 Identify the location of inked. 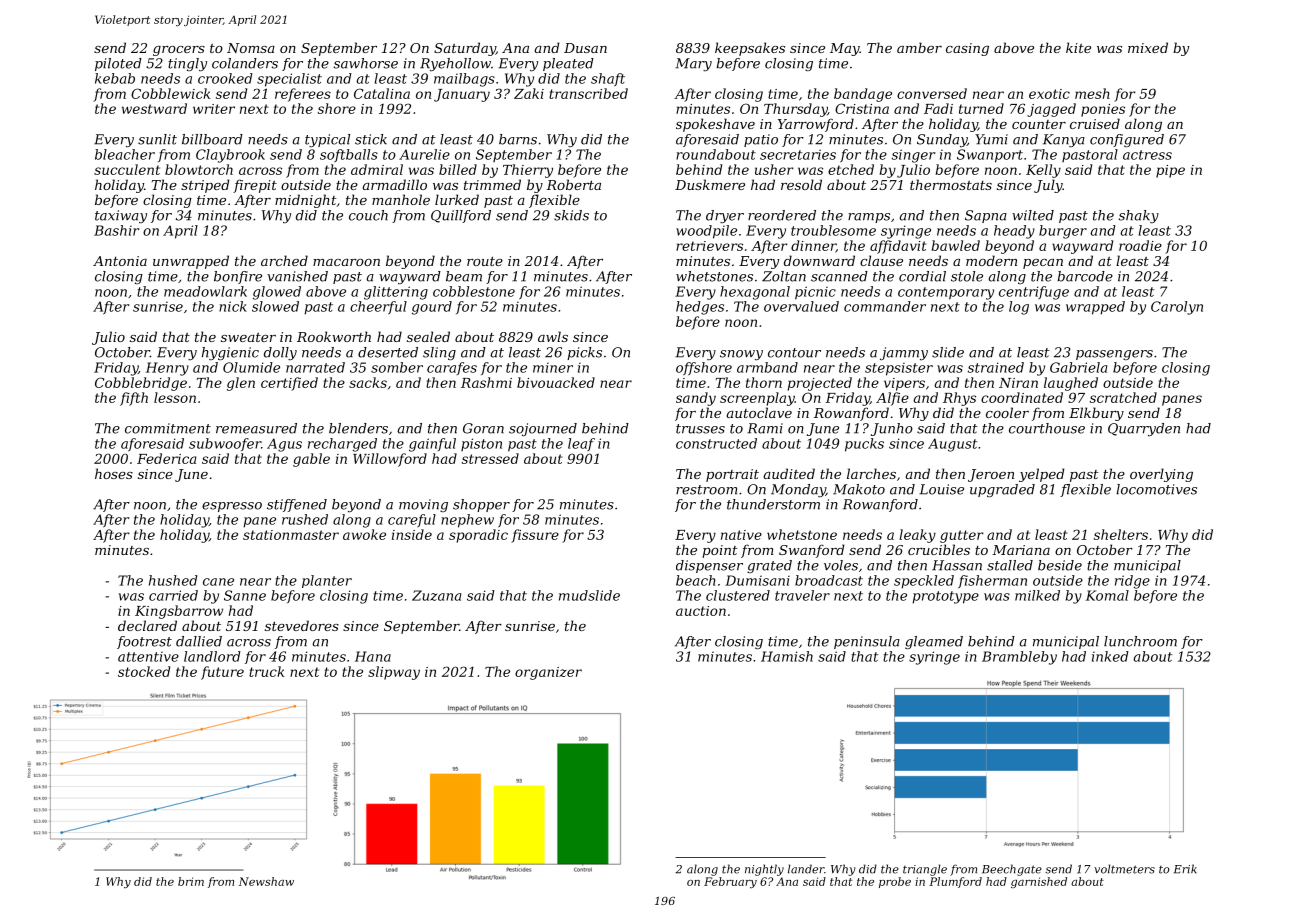
(1110, 656).
